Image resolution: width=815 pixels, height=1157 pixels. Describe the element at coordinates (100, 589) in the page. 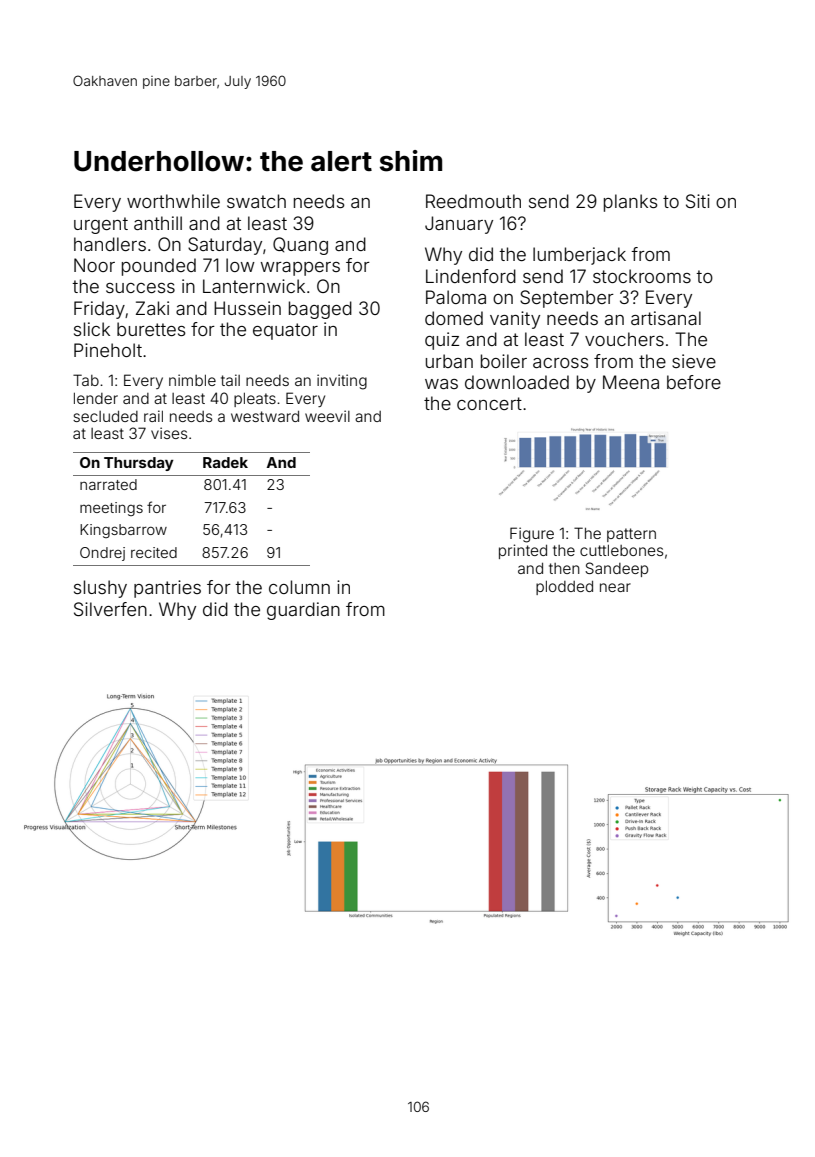

I see `slushy` at that location.
